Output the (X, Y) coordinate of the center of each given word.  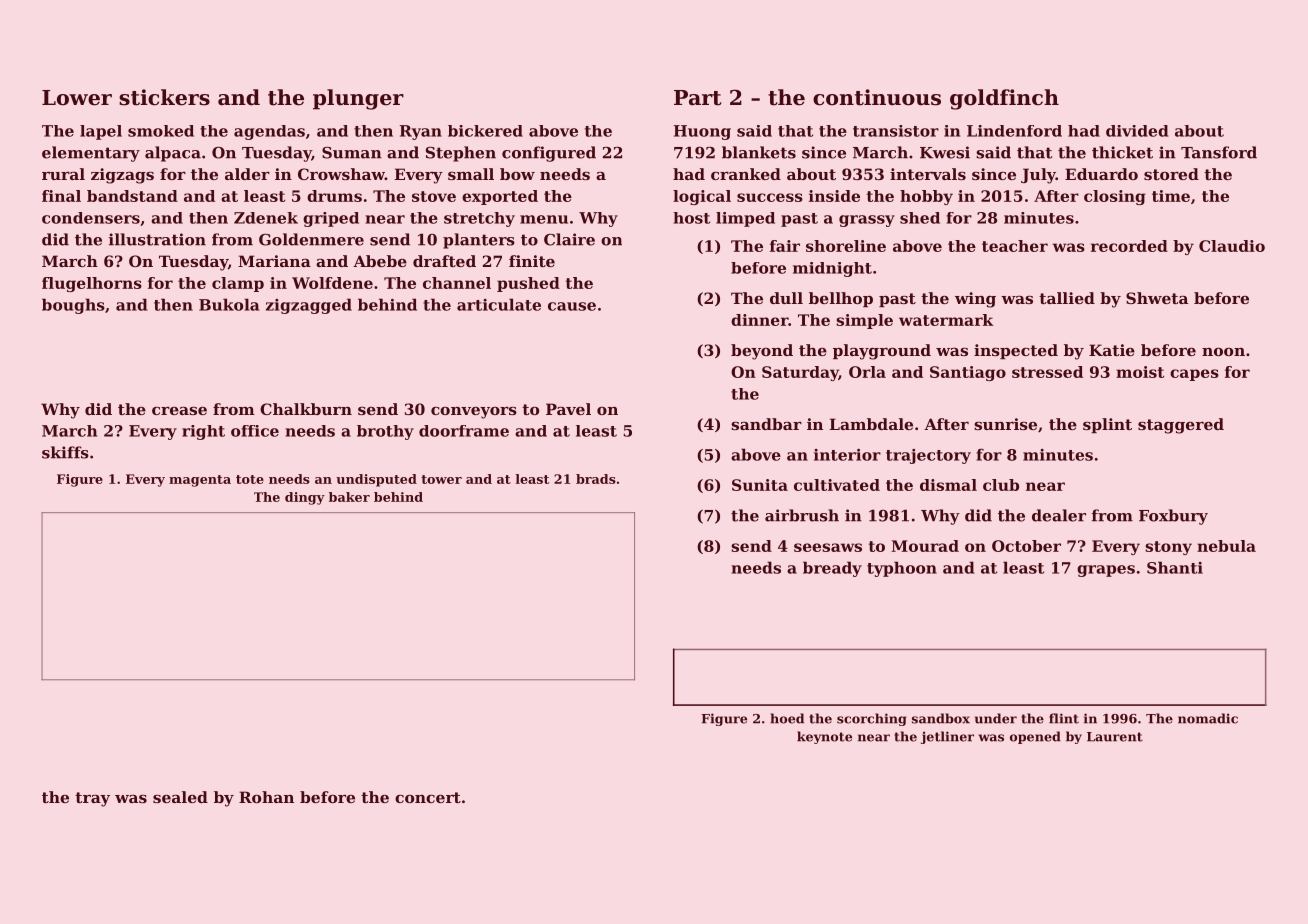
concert (428, 797)
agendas (269, 132)
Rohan (266, 797)
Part (697, 98)
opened (1035, 737)
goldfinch (1004, 99)
